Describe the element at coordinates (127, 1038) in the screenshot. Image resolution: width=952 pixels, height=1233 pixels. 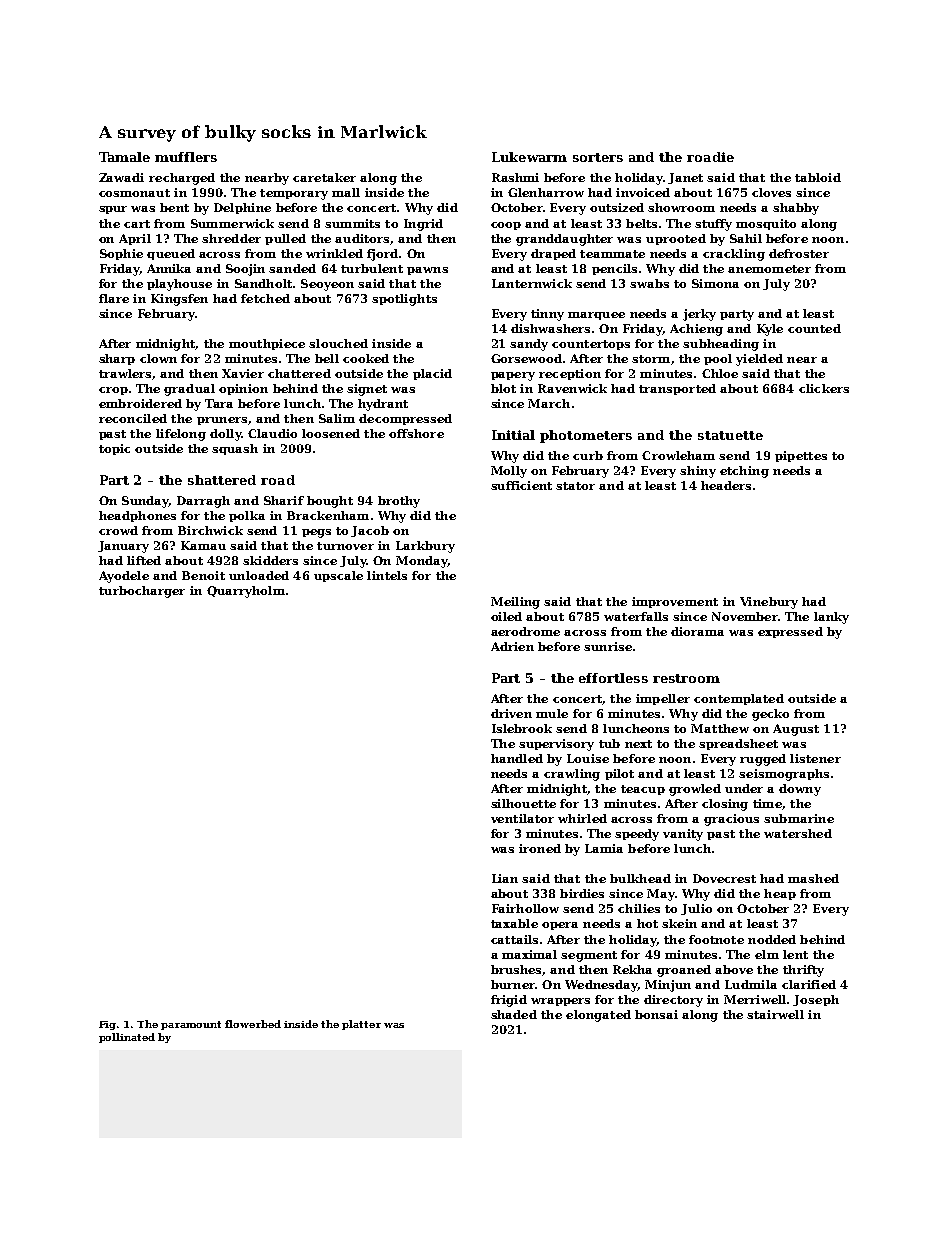
I see `pollinated` at that location.
